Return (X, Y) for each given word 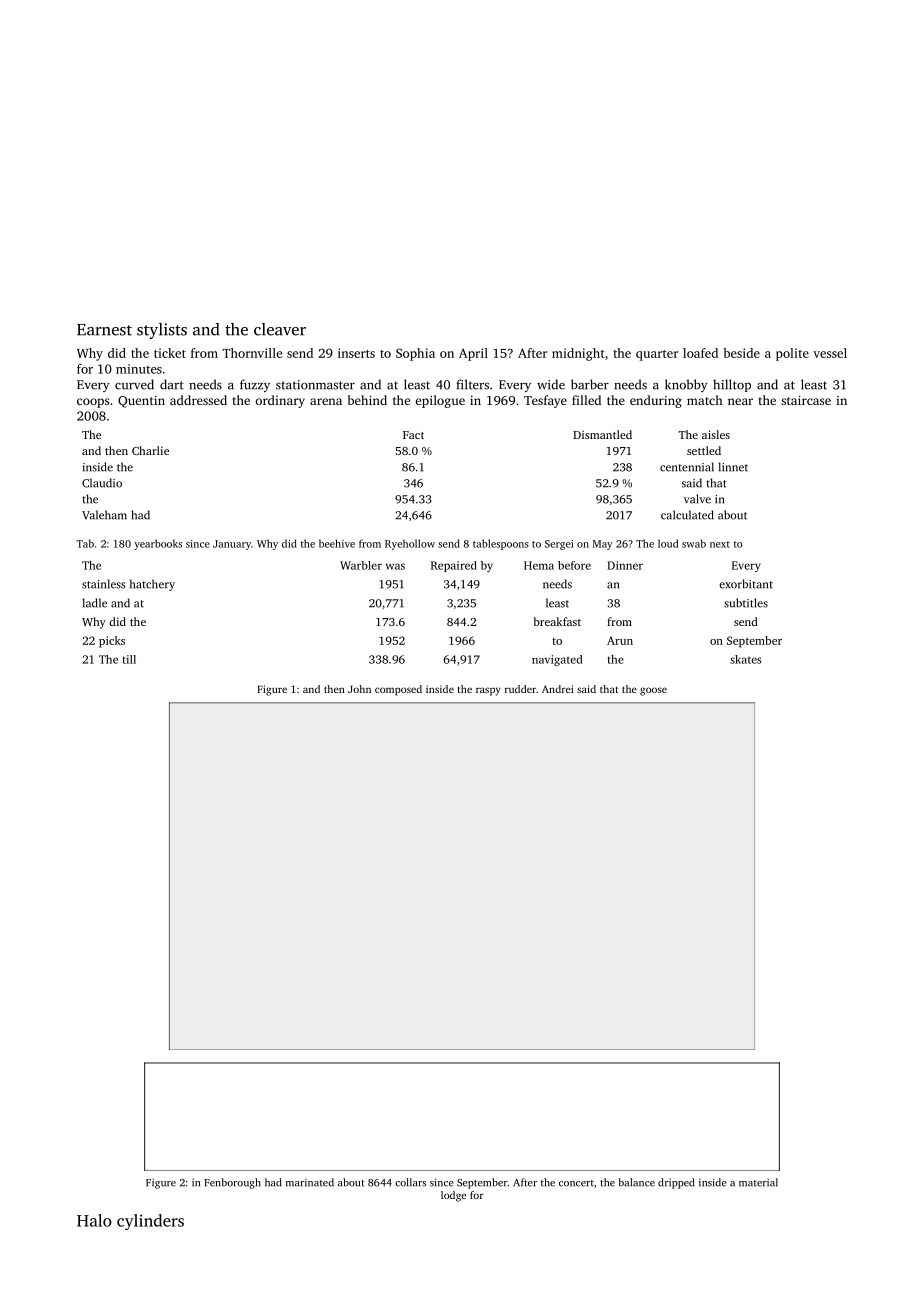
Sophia (415, 354)
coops (93, 403)
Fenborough (232, 1183)
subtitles (746, 603)
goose (653, 691)
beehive (337, 543)
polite (792, 354)
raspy (488, 691)
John (359, 689)
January (232, 545)
